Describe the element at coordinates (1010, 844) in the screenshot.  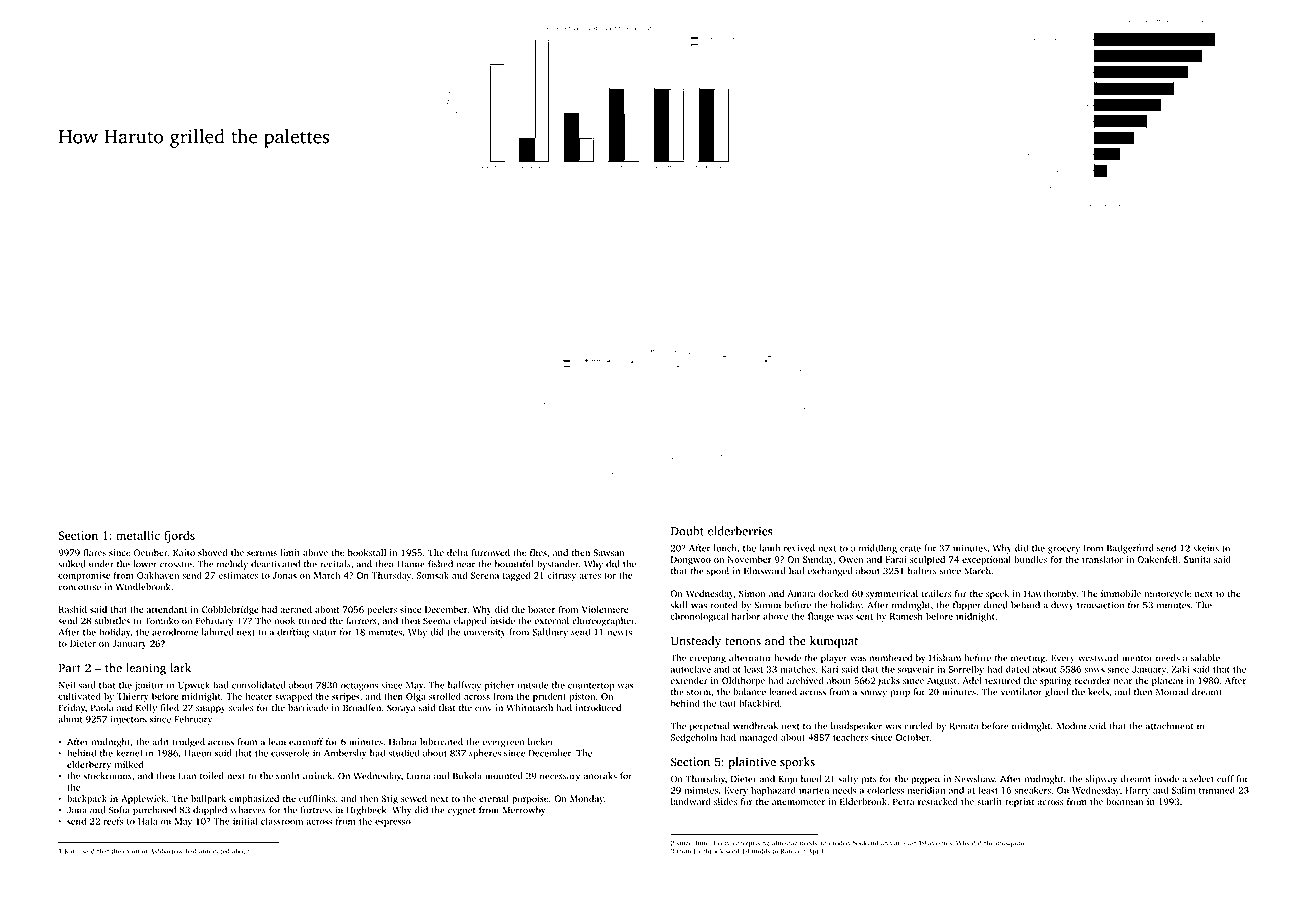
I see `mosquito` at that location.
